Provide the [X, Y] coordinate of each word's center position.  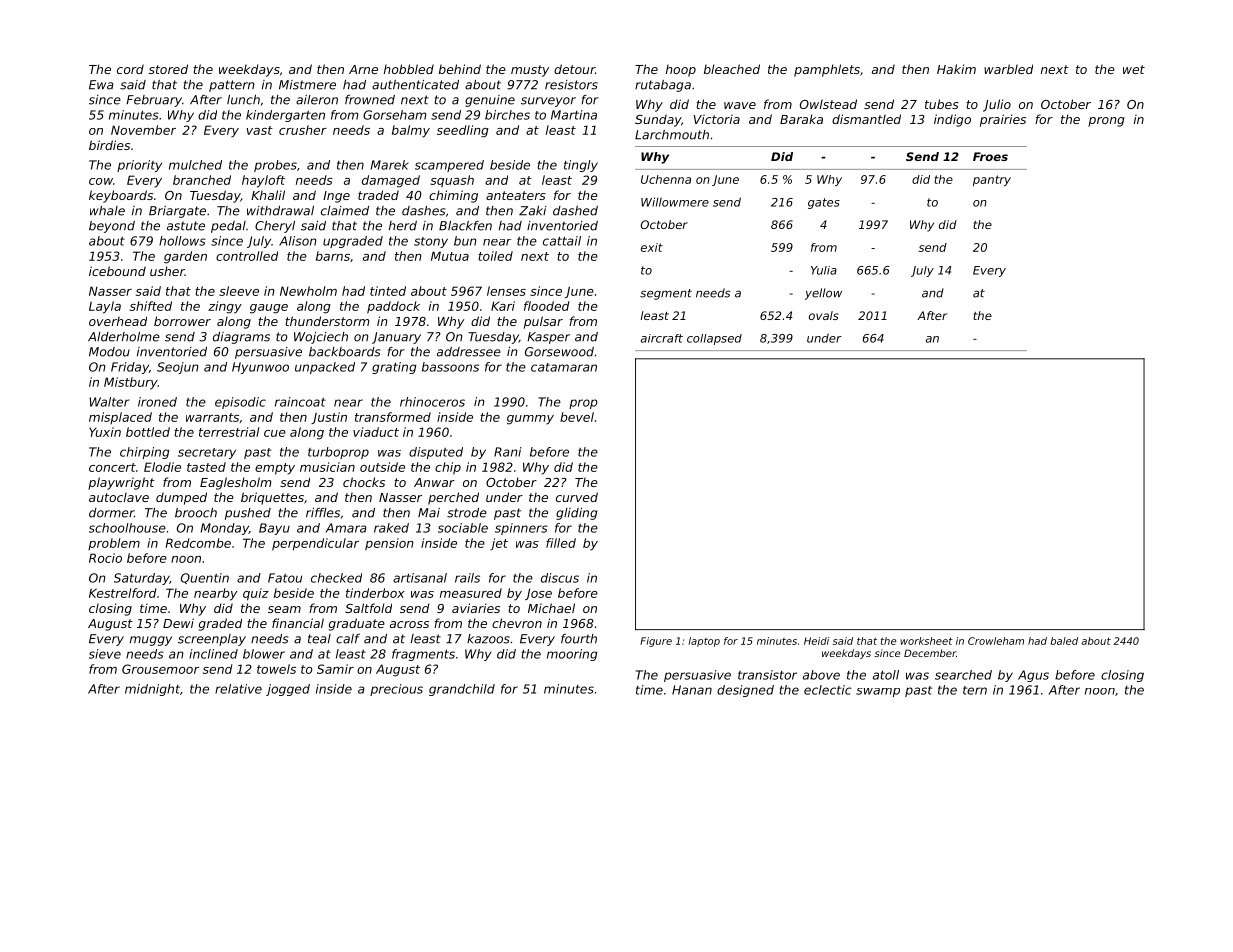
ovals [824, 315]
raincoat [300, 402]
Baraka [801, 119]
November [143, 130]
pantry [992, 180]
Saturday [141, 579]
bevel [577, 417]
